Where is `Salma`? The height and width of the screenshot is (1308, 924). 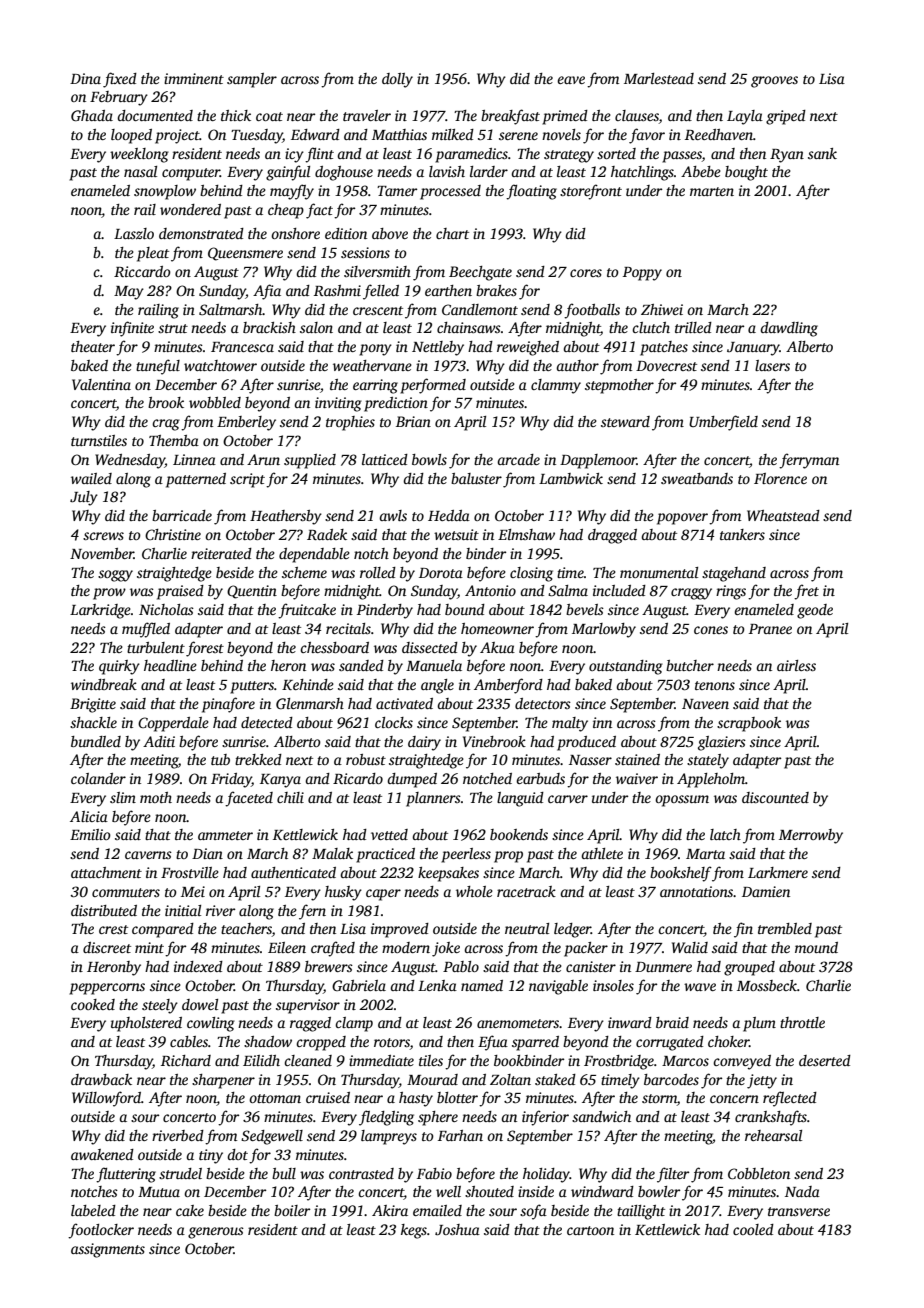
Salma is located at coordinates (568, 590).
